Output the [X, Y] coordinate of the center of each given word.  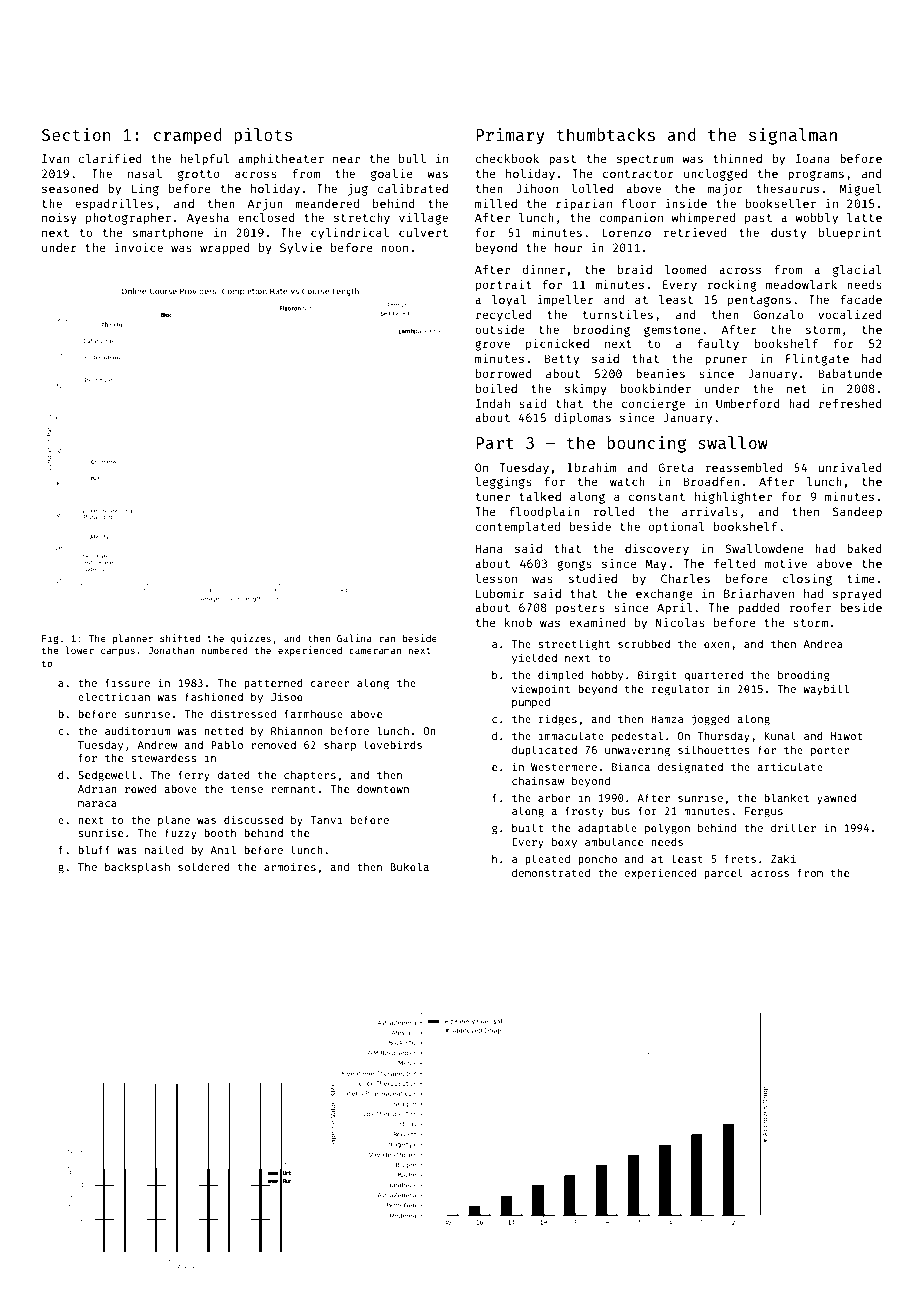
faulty [718, 345]
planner [133, 639]
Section [76, 134]
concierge [653, 404]
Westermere [564, 767]
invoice [138, 247]
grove [492, 346]
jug [358, 190]
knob [518, 622]
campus [118, 652]
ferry [194, 776]
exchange [664, 595]
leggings [503, 482]
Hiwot [847, 735]
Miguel [860, 190]
